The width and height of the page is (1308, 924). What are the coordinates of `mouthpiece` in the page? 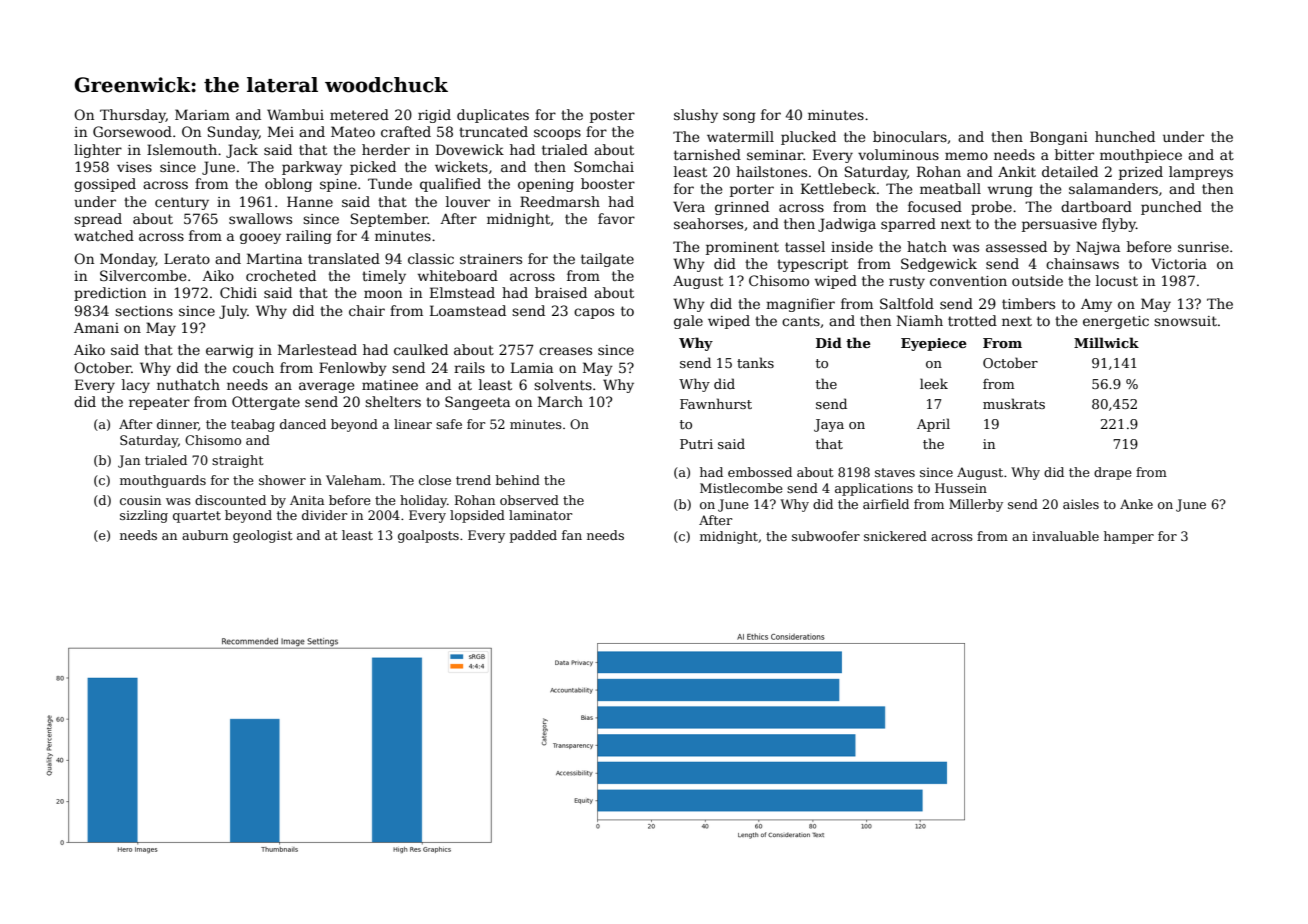 It's located at (1141, 156).
